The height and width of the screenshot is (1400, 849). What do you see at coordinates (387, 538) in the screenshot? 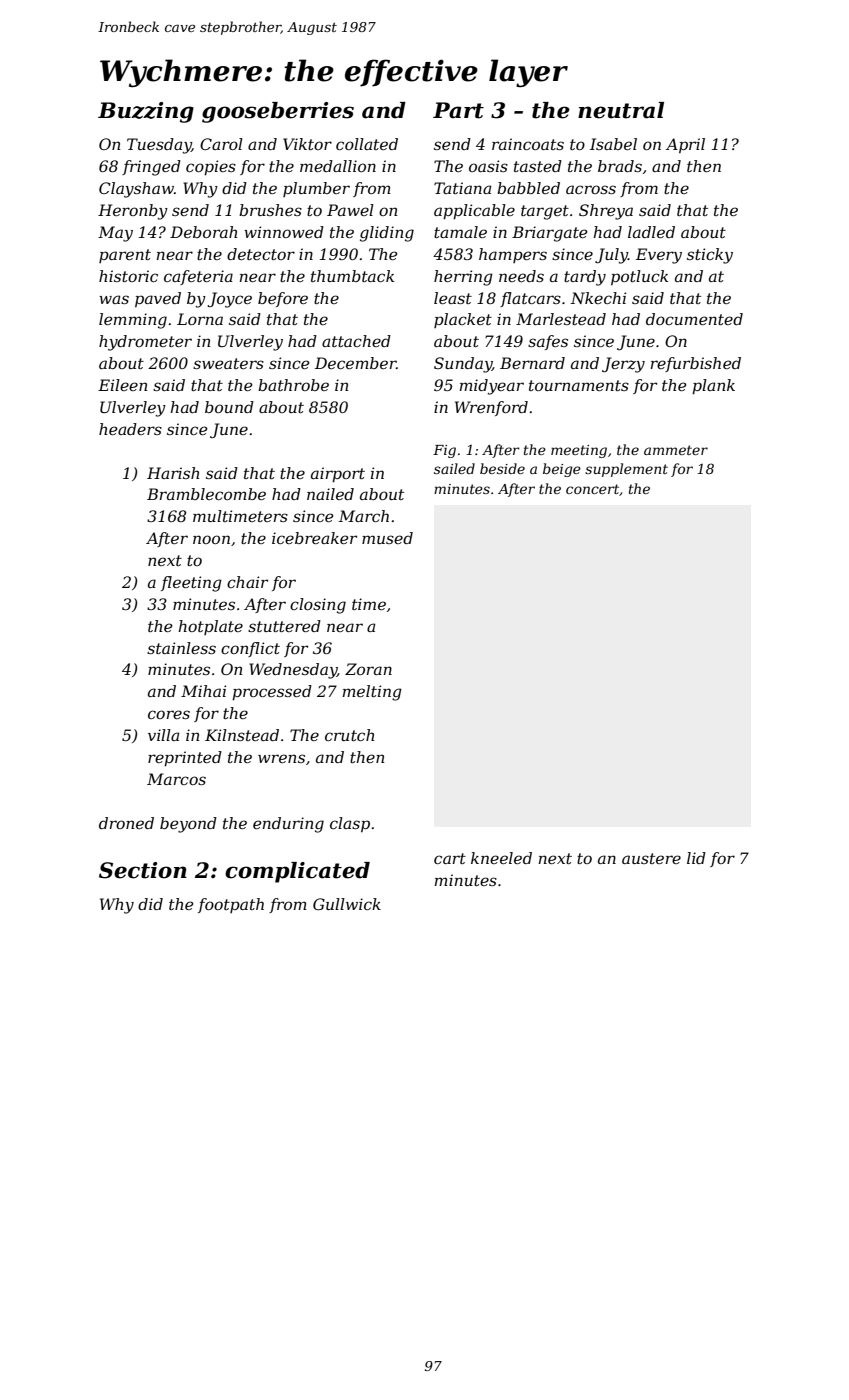
I see `mused` at bounding box center [387, 538].
